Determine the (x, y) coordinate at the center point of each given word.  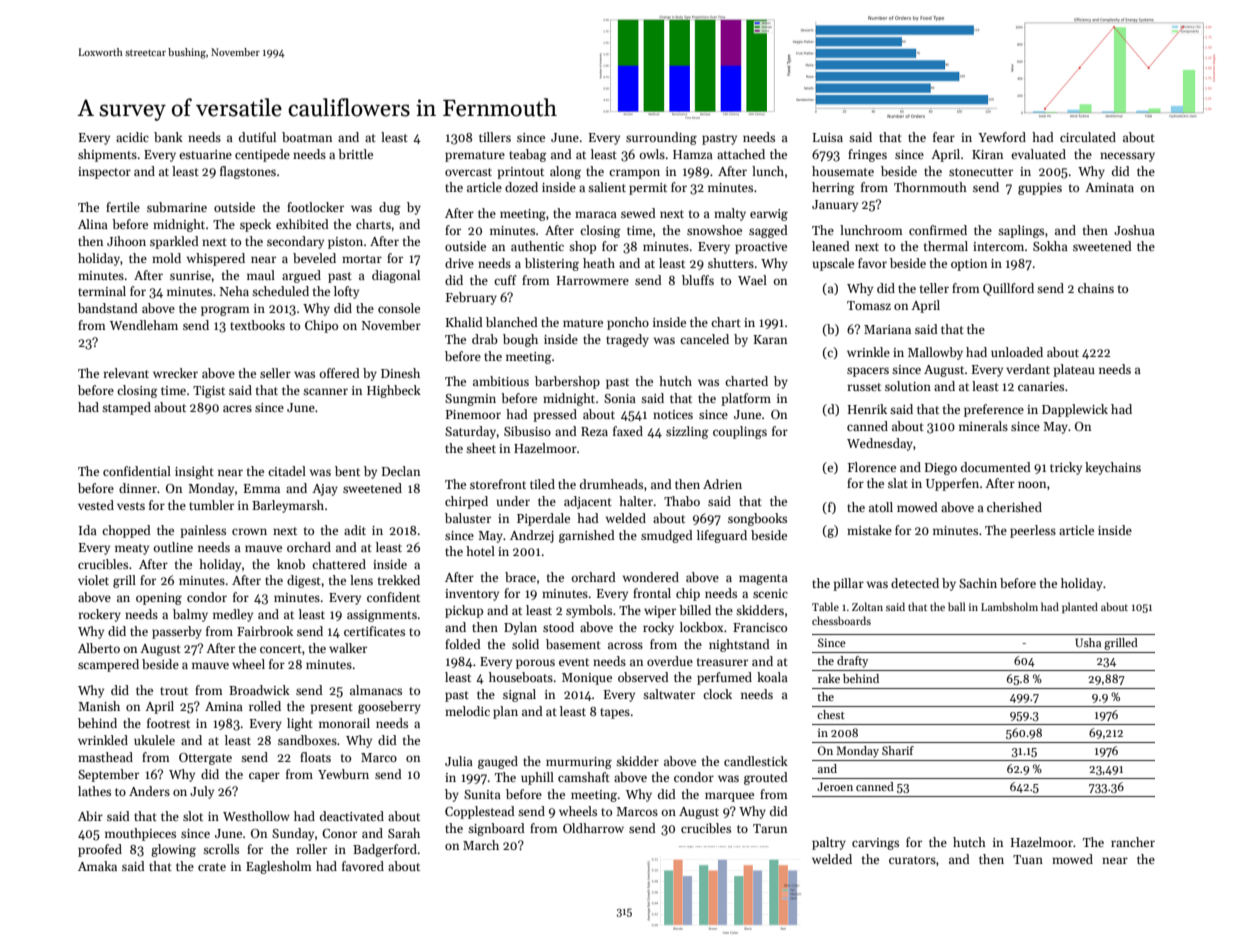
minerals (983, 426)
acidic (132, 137)
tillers (495, 137)
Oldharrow (593, 828)
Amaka (97, 866)
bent (347, 471)
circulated (1088, 137)
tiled (542, 484)
